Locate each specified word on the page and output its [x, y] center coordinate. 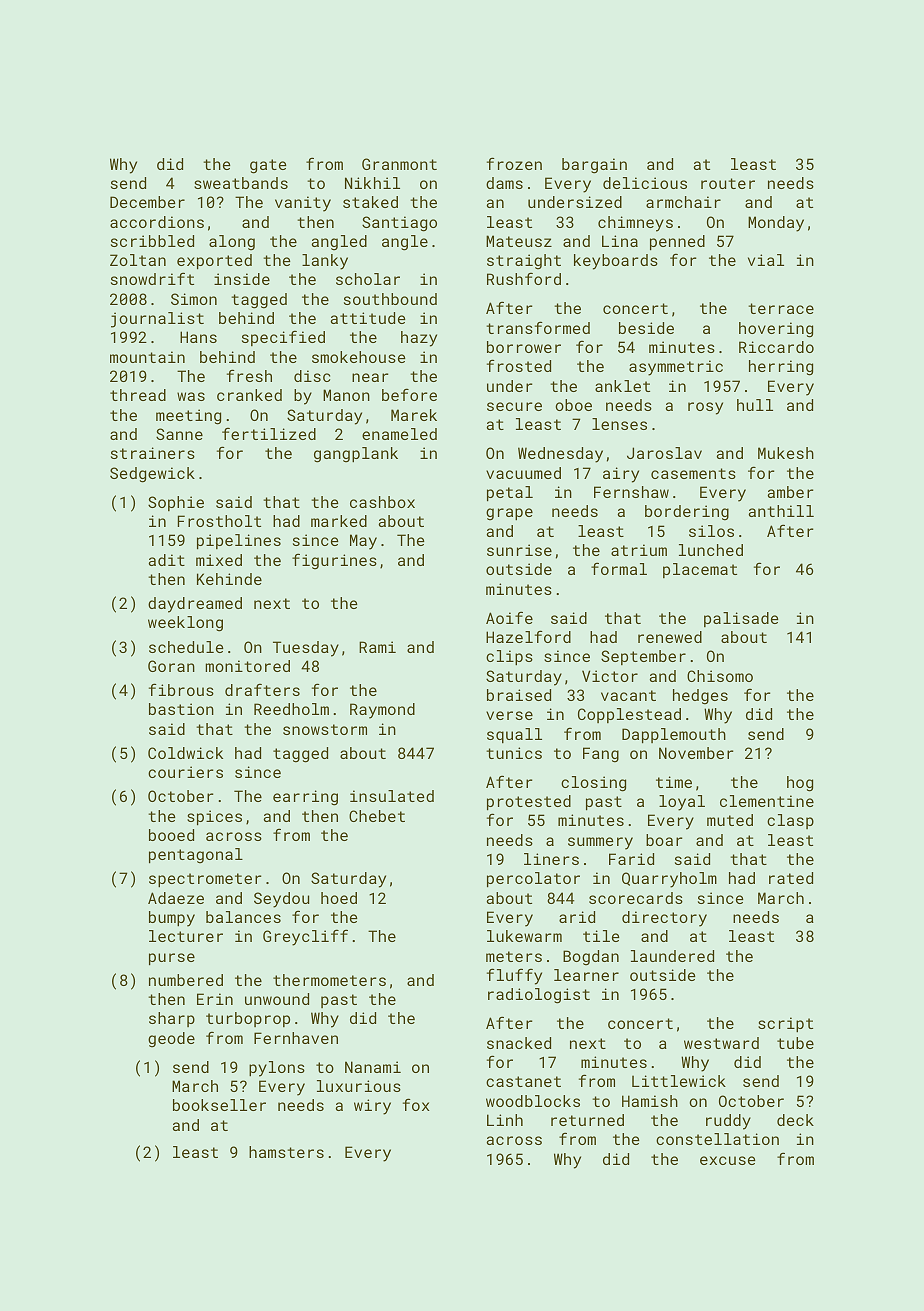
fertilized [269, 433]
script [785, 1025]
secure [514, 406]
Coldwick [185, 753]
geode [171, 1040]
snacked [519, 1043]
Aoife [509, 617]
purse [172, 959]
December [147, 202]
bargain [594, 166]
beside [646, 328]
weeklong [185, 624]
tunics [514, 753]
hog [800, 784]
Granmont [399, 164]
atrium [639, 550]
